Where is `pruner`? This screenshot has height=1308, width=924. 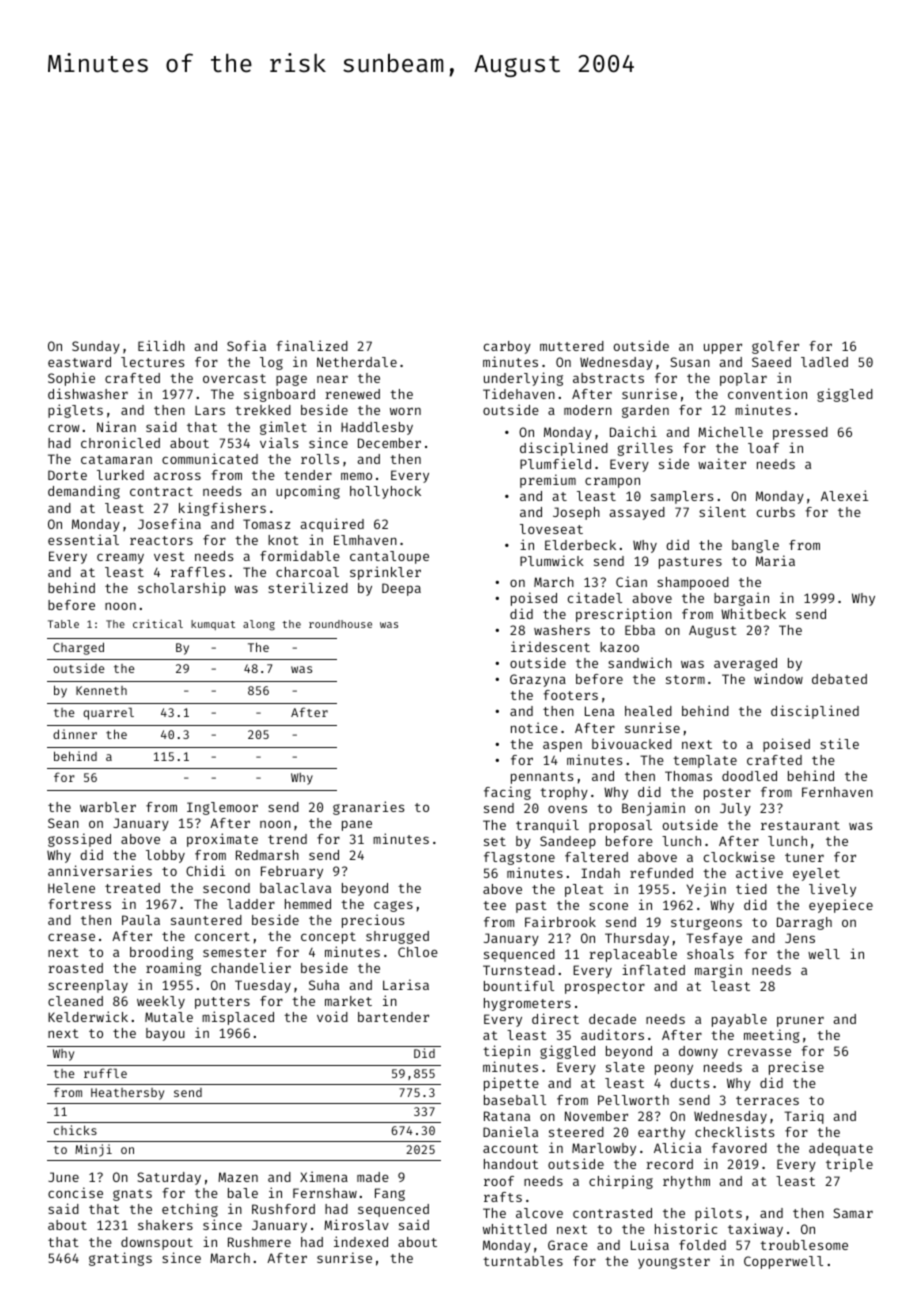 pruner is located at coordinates (800, 1021).
